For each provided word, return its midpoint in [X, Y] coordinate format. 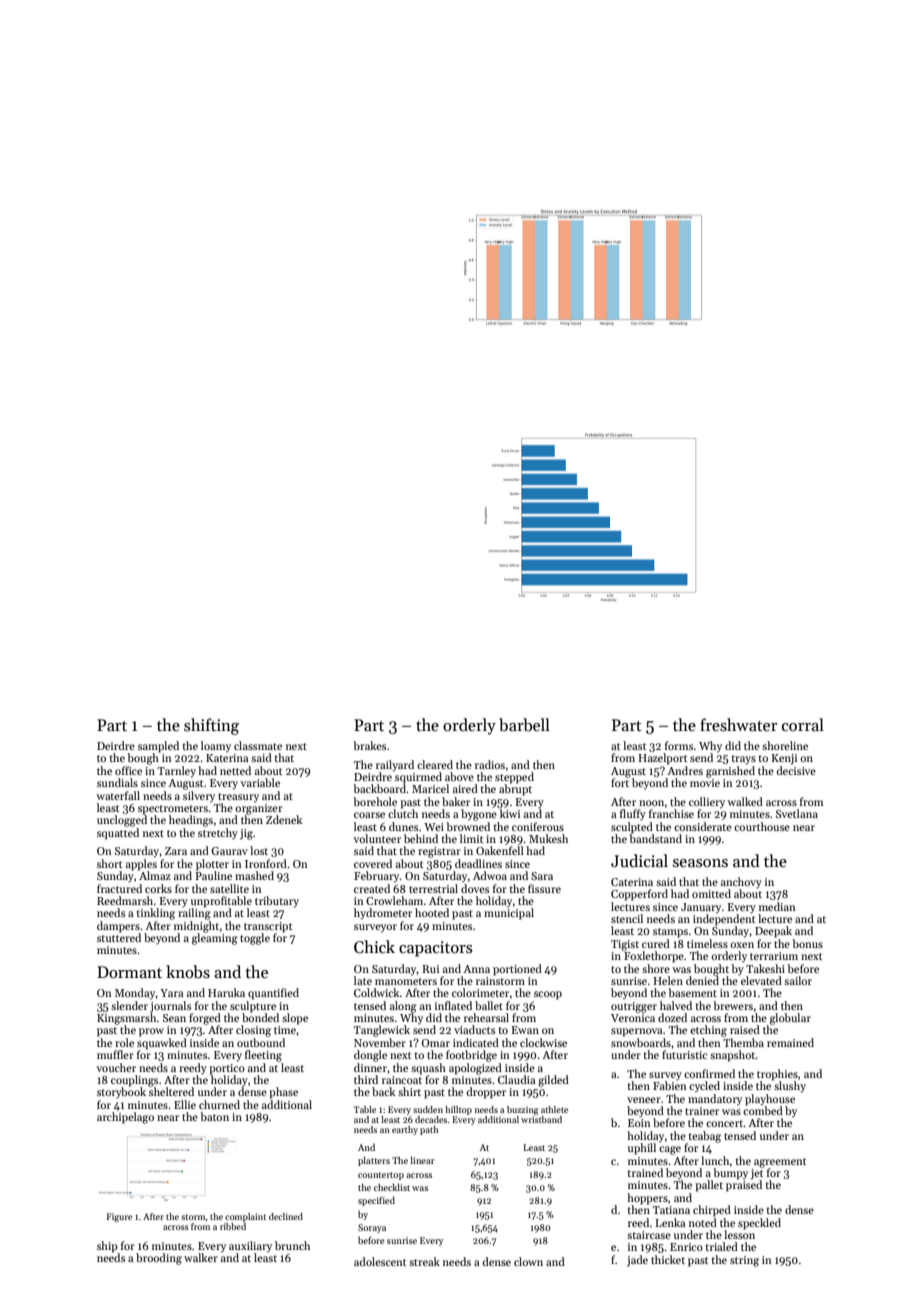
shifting [211, 726]
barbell [524, 725]
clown [528, 1261]
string [744, 1261]
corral [803, 724]
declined [286, 1216]
